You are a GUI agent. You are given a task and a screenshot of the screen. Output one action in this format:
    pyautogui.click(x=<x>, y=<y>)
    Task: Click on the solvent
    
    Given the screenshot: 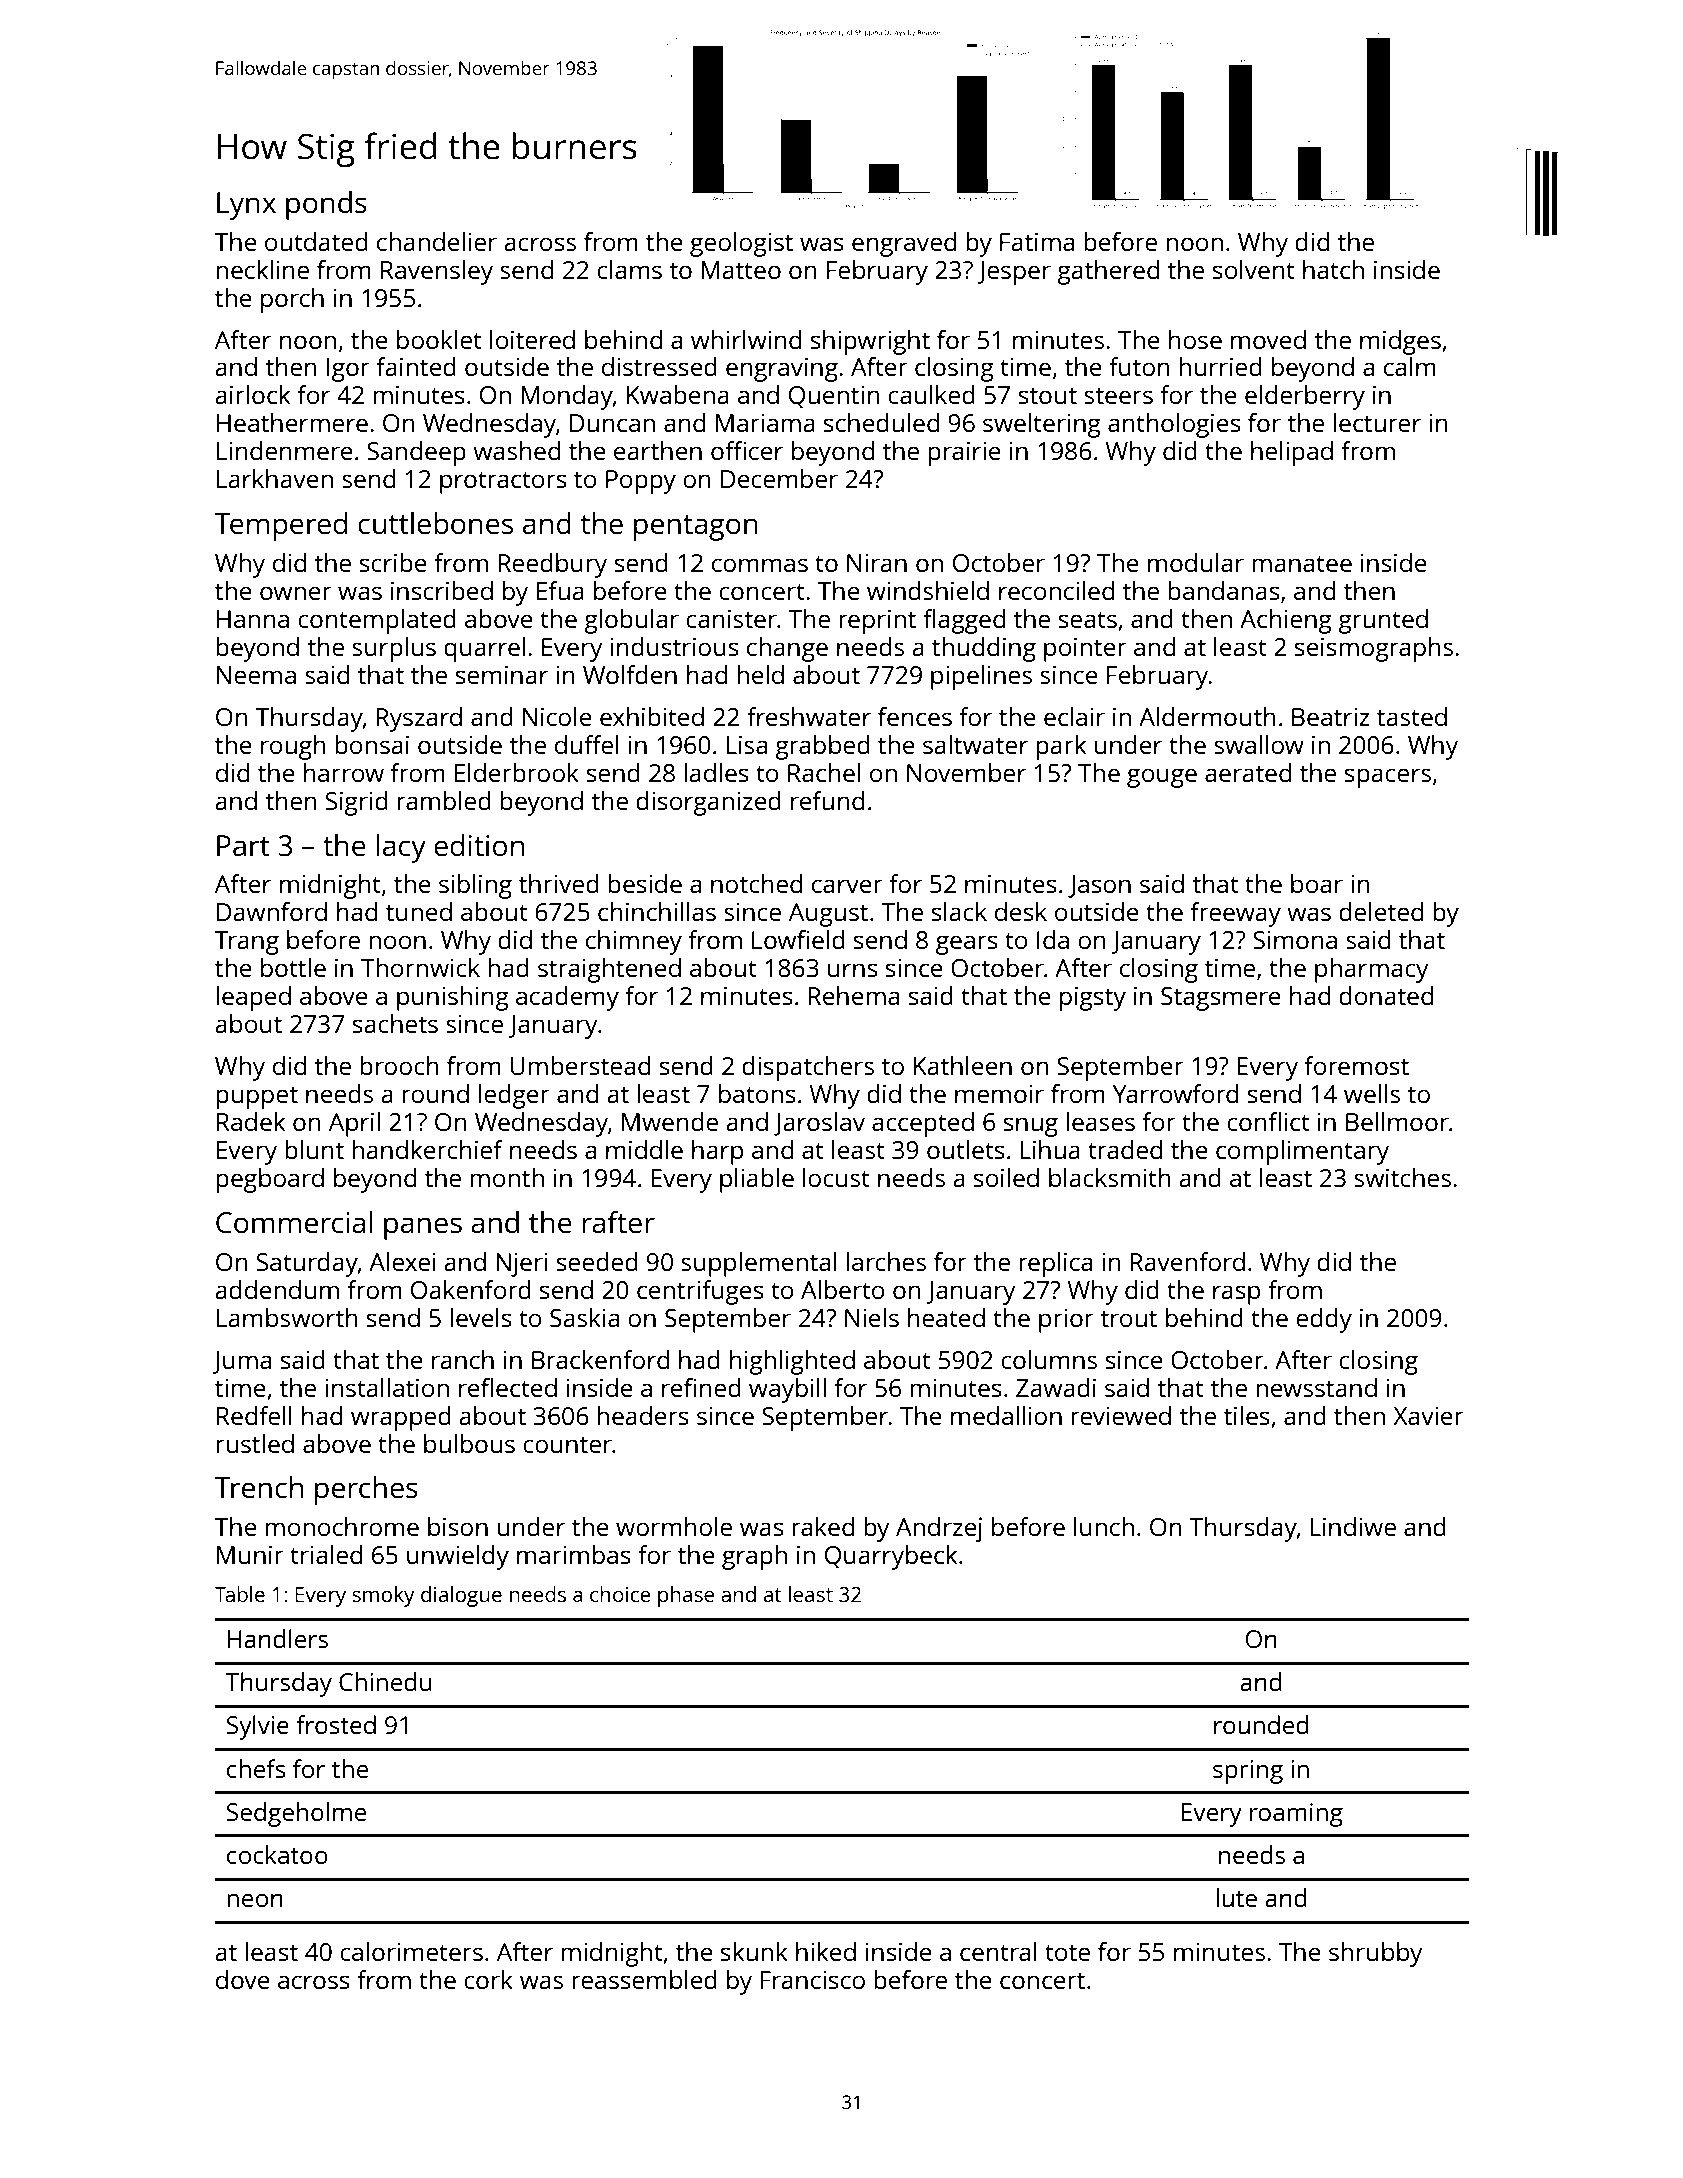 What is the action you would take?
    pyautogui.click(x=1254, y=269)
